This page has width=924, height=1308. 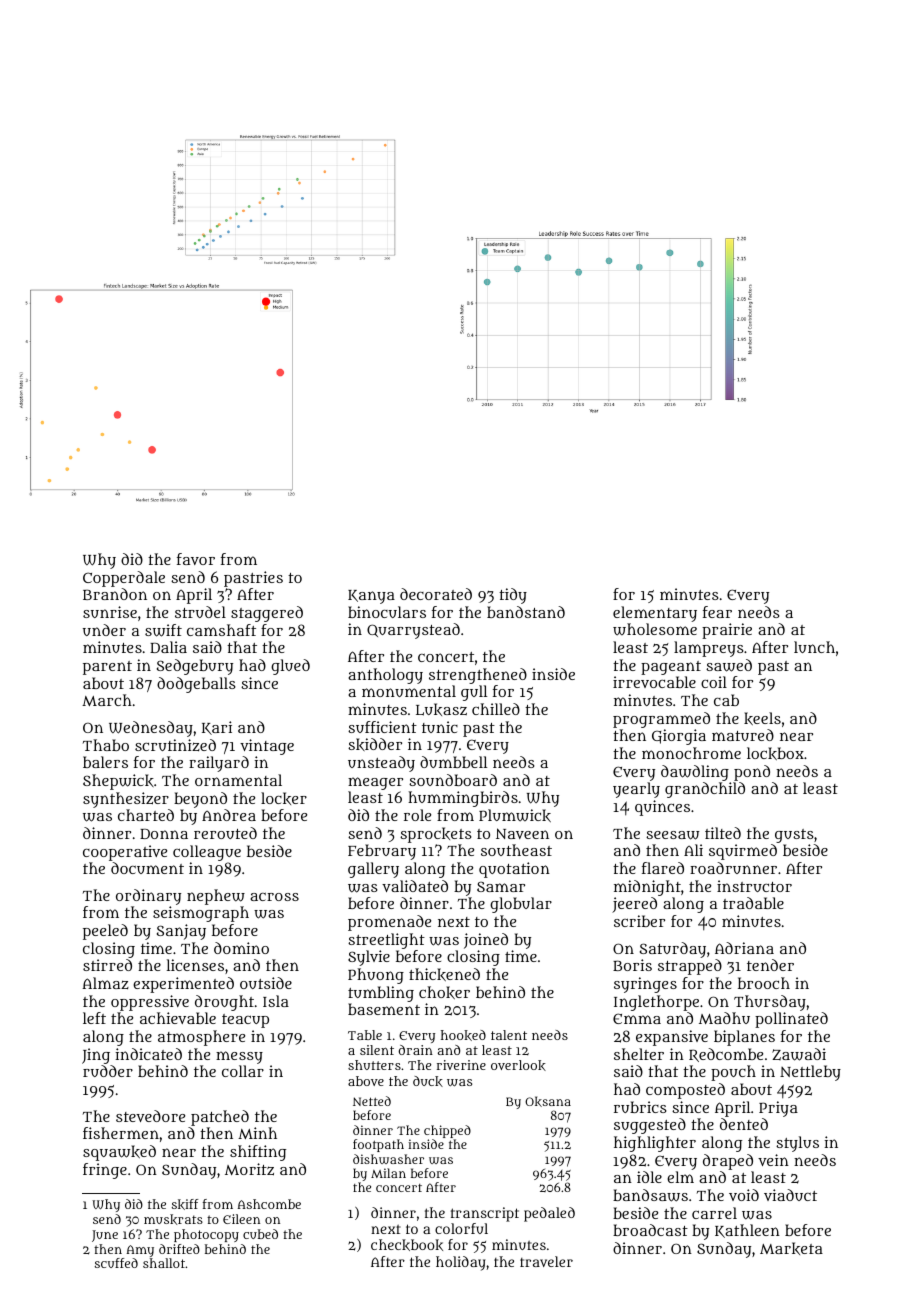 I want to click on seismograph, so click(x=201, y=914).
